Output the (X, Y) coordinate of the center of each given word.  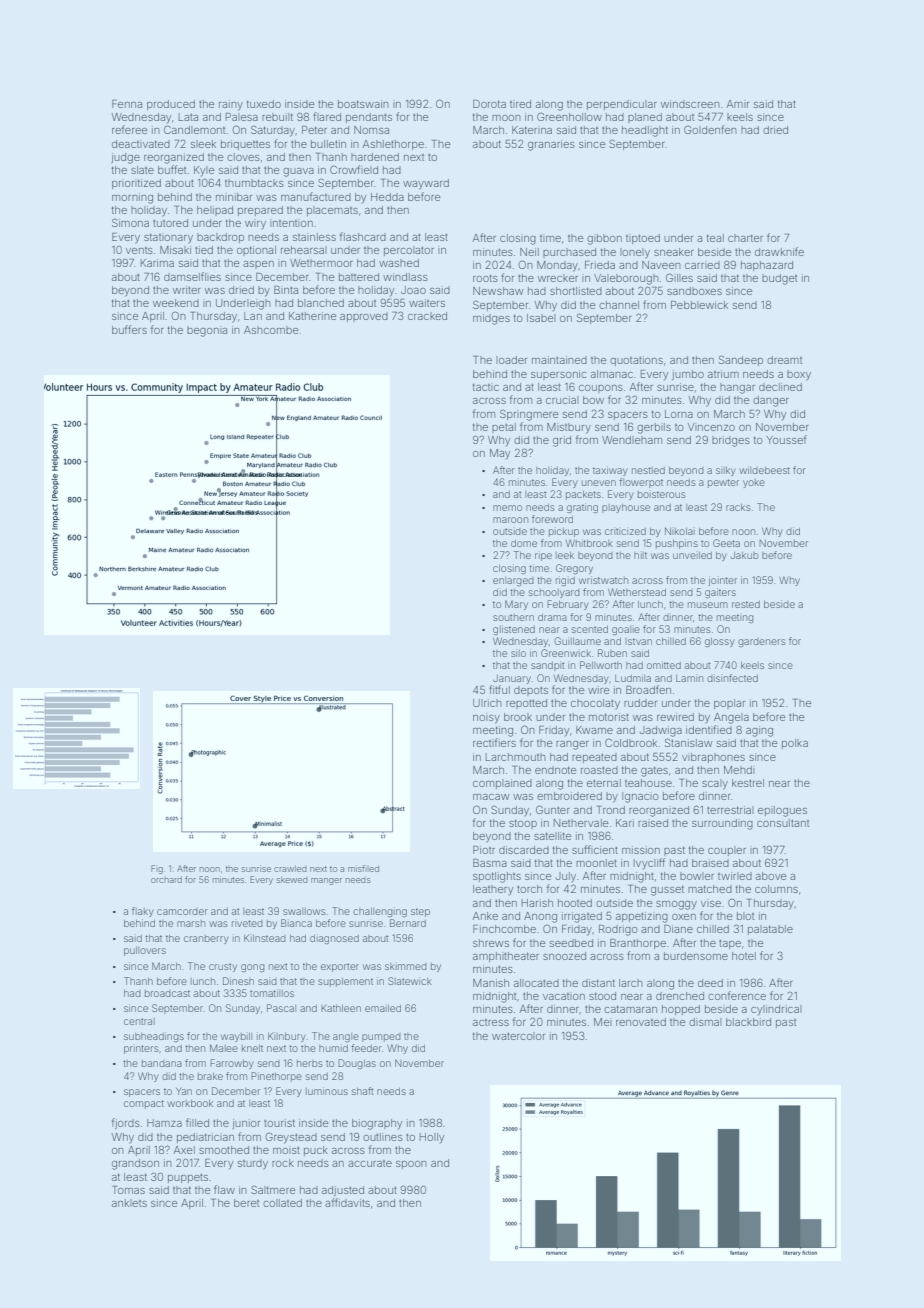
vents (139, 250)
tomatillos (272, 993)
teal (715, 238)
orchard (166, 880)
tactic (486, 387)
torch (529, 889)
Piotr (484, 850)
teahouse (648, 783)
